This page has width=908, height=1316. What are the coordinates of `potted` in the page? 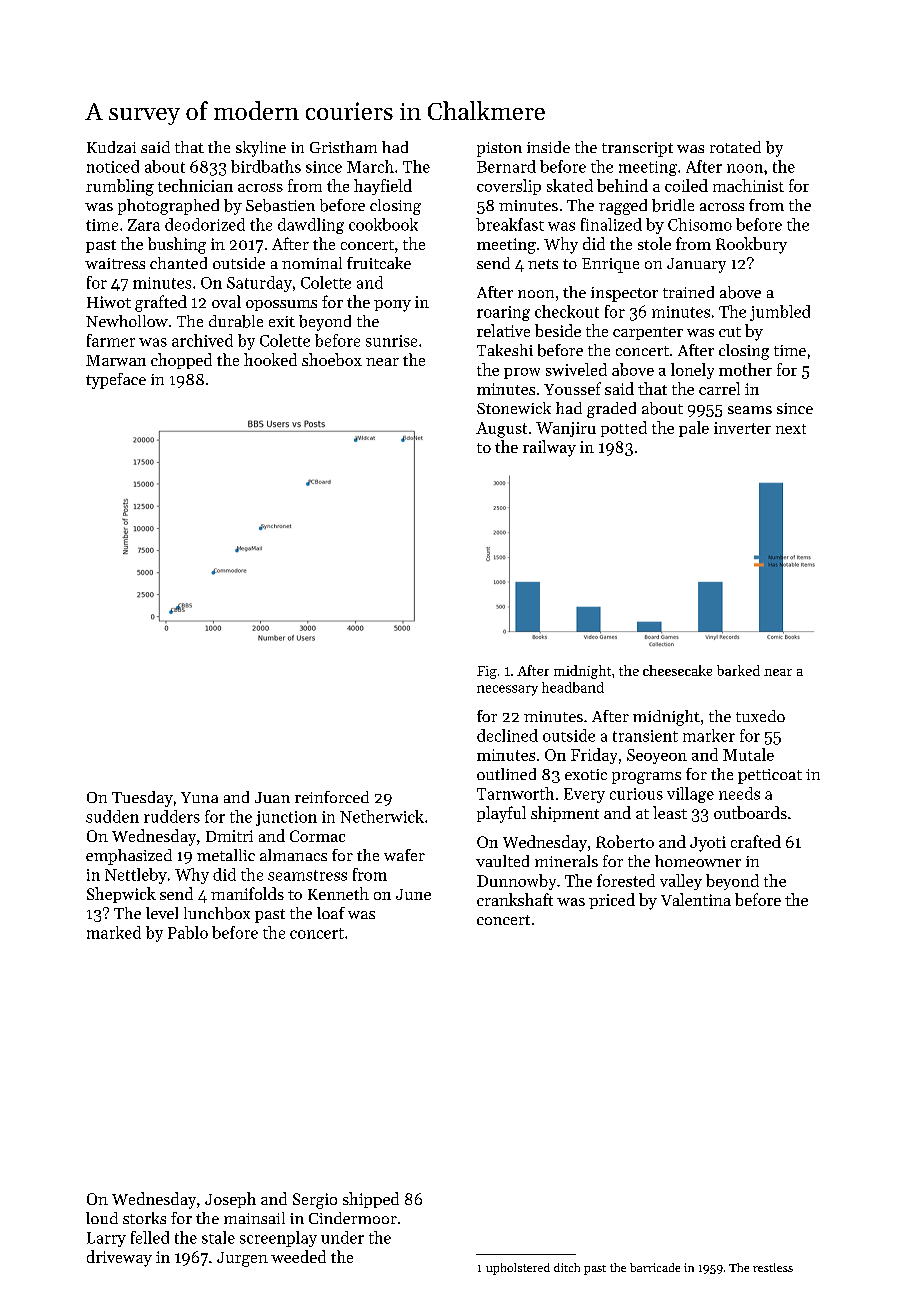 It's located at (624, 429).
